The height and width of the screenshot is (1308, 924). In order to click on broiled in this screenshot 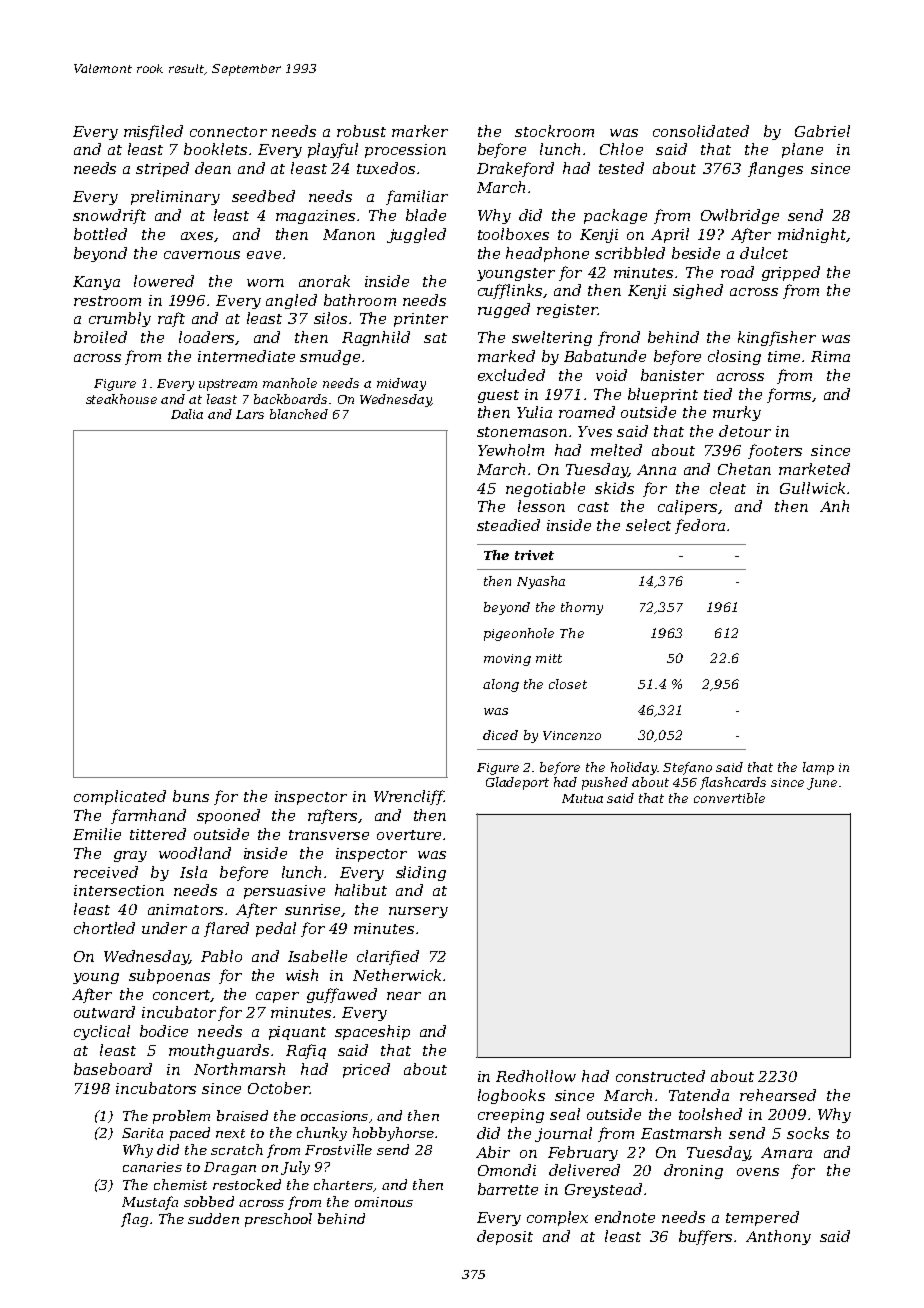, I will do `click(100, 337)`.
